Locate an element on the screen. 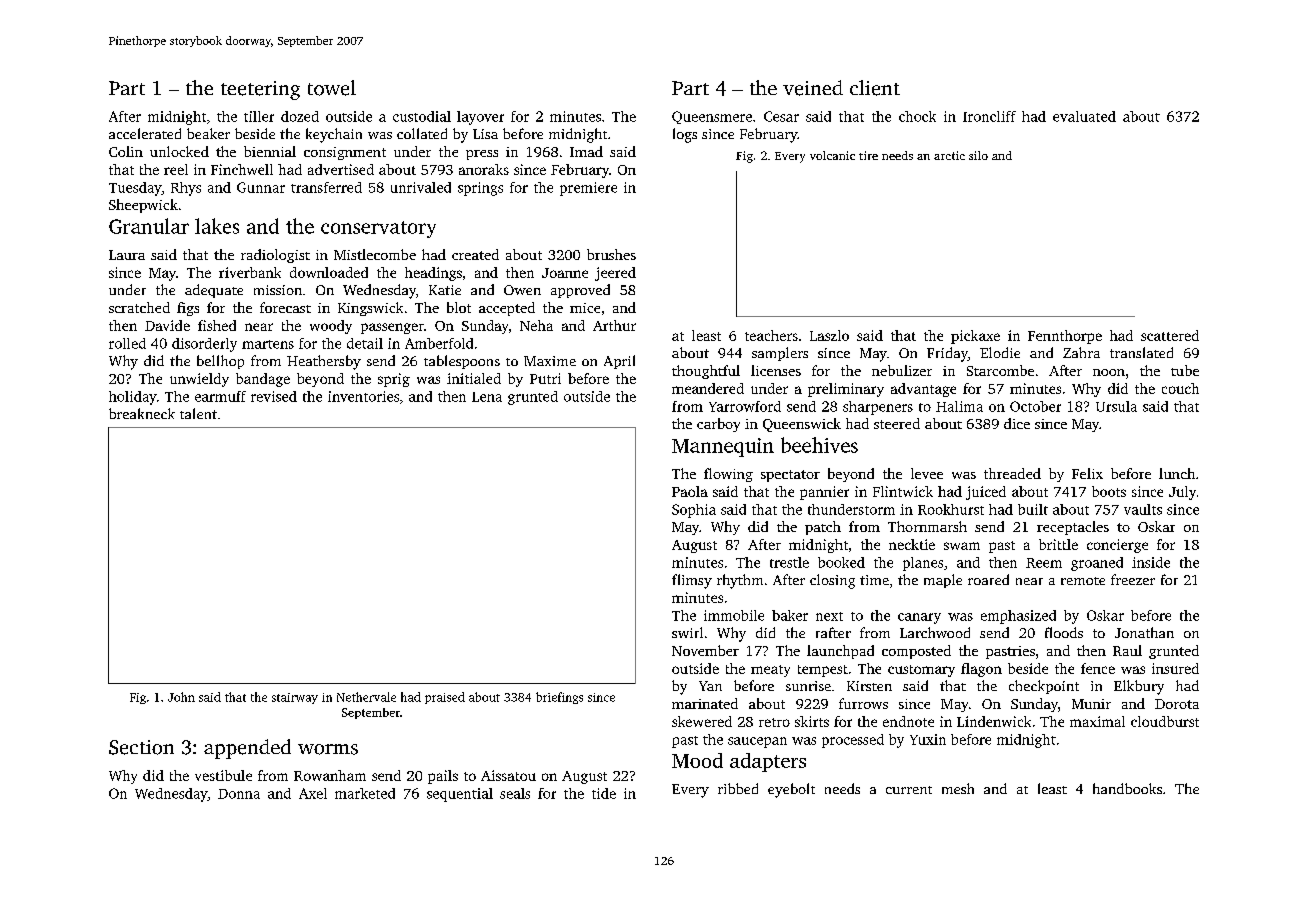 This screenshot has width=1308, height=924. evaluated is located at coordinates (1084, 116).
